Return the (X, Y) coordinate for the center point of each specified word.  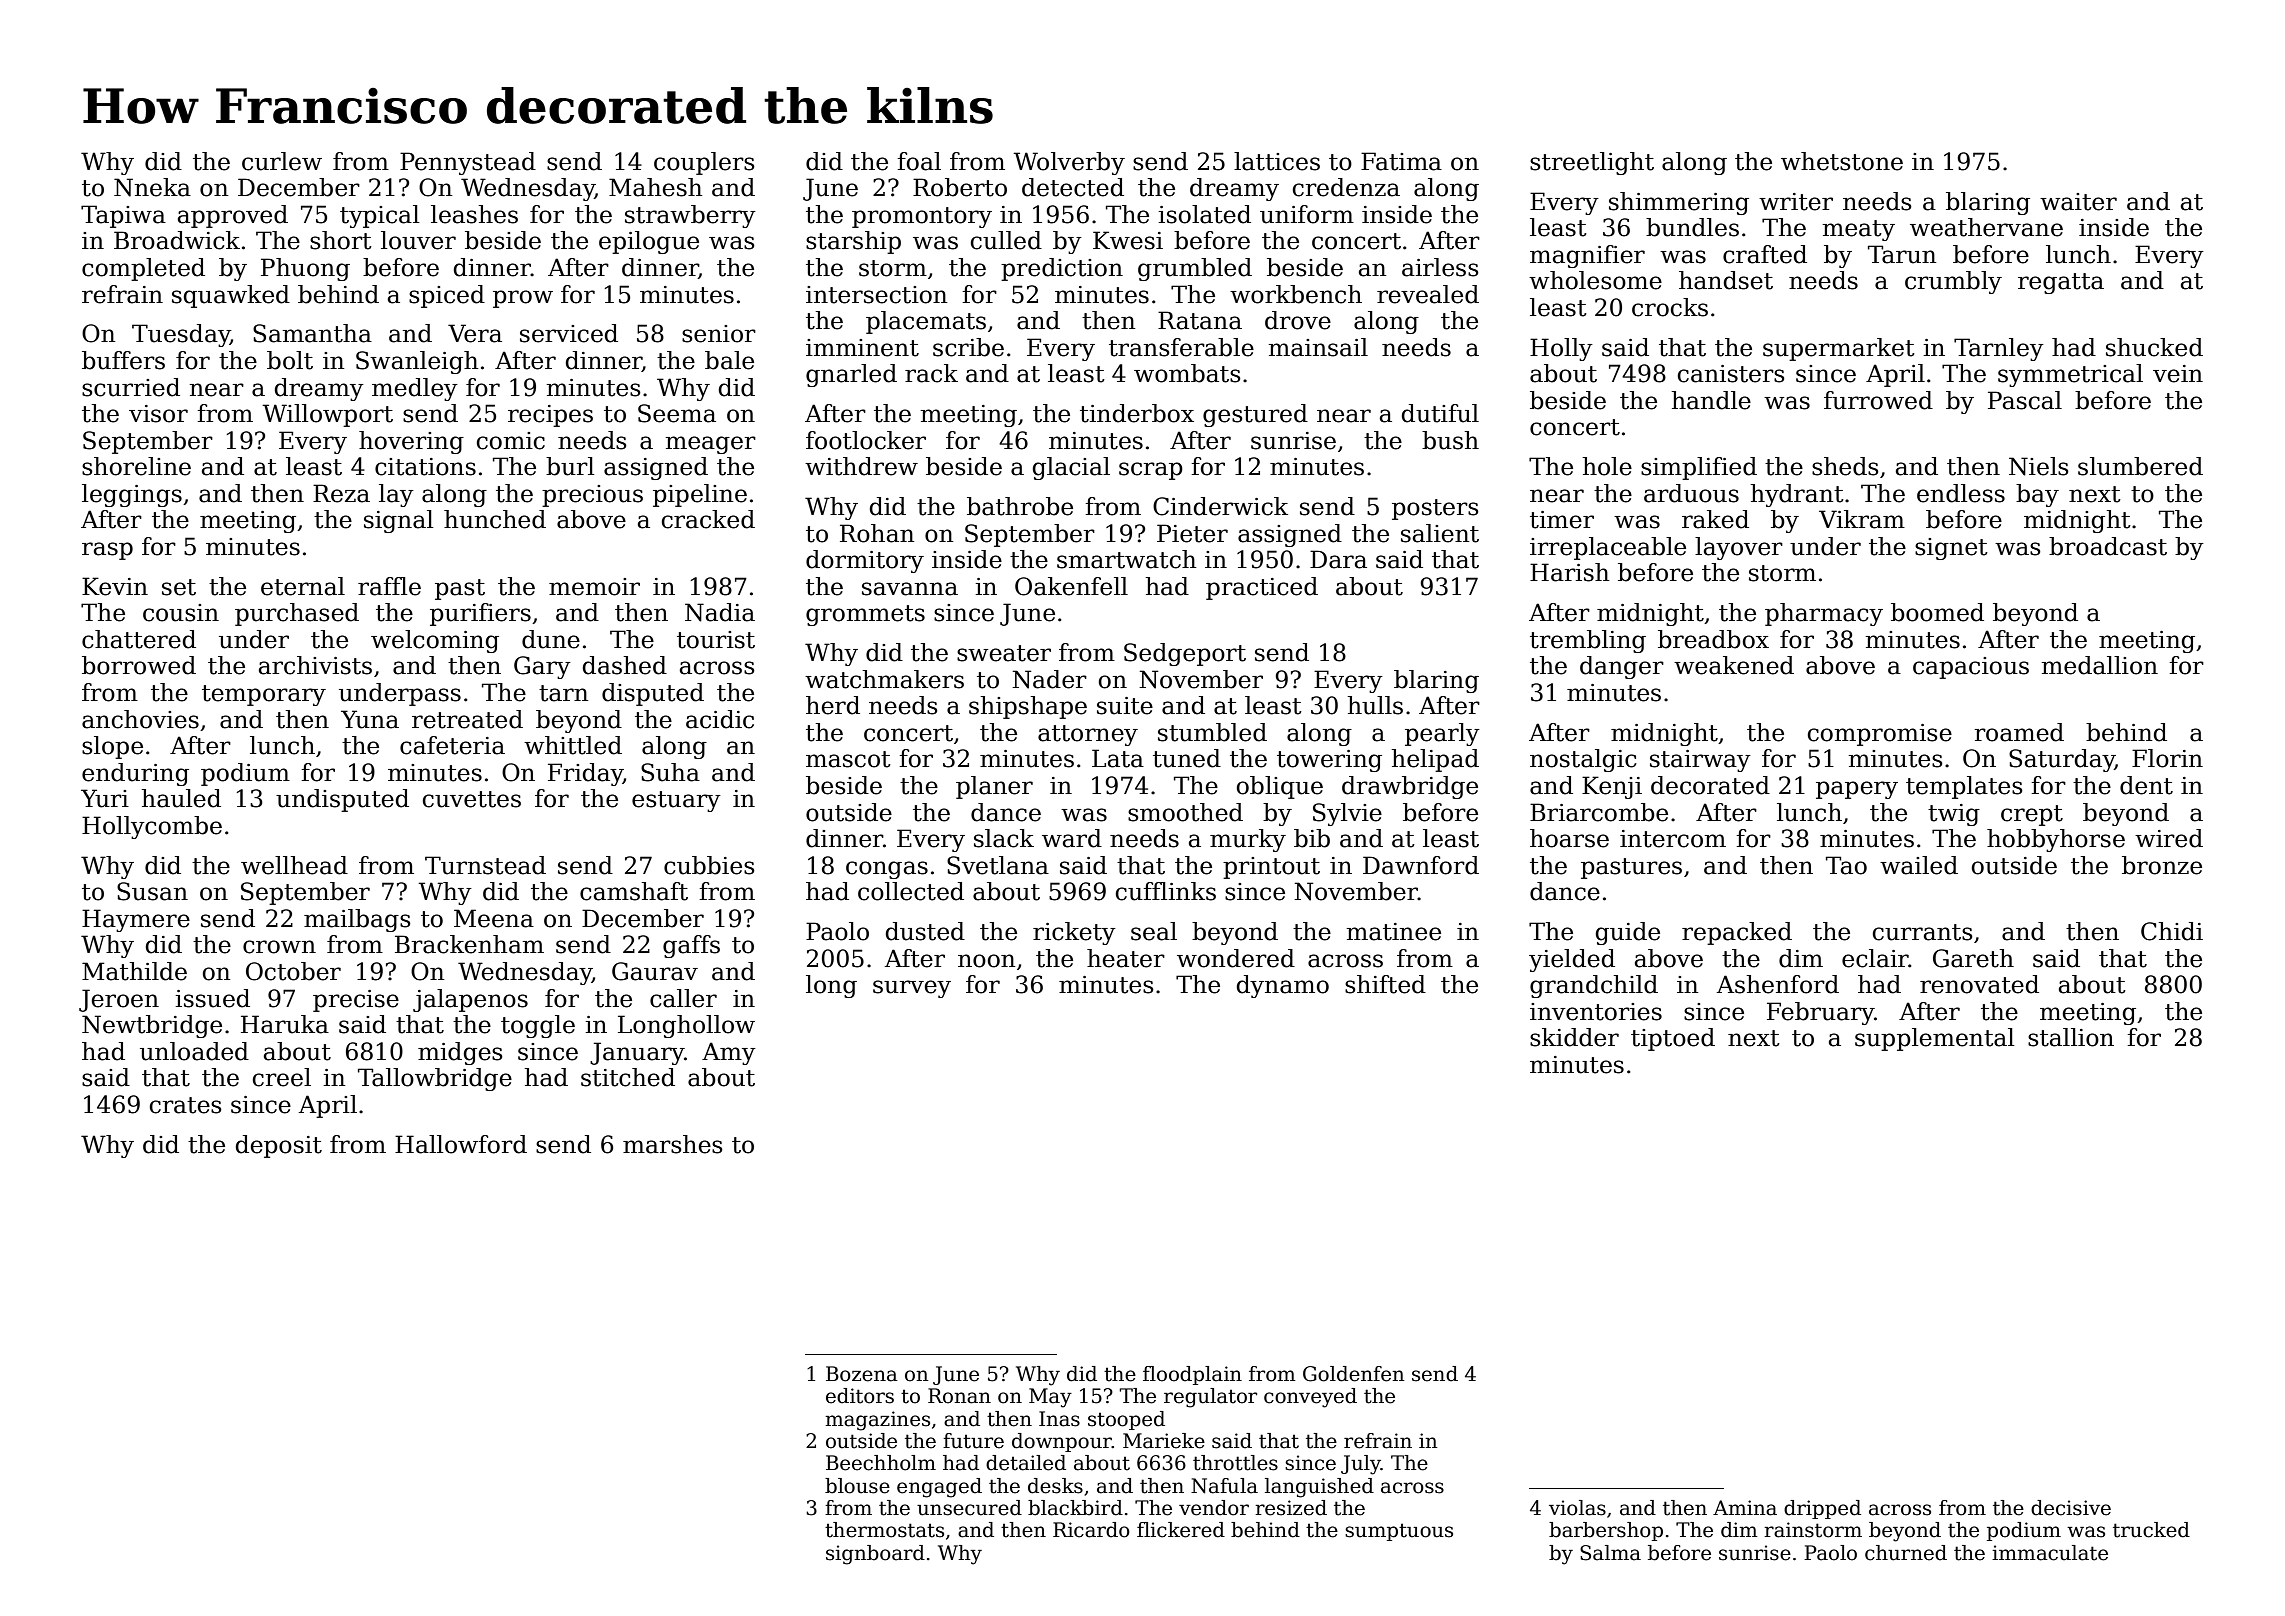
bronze (2162, 865)
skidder (1574, 1037)
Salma (1610, 1553)
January (637, 1053)
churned (1906, 1553)
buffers (123, 360)
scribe (968, 347)
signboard (875, 1555)
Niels (2039, 466)
